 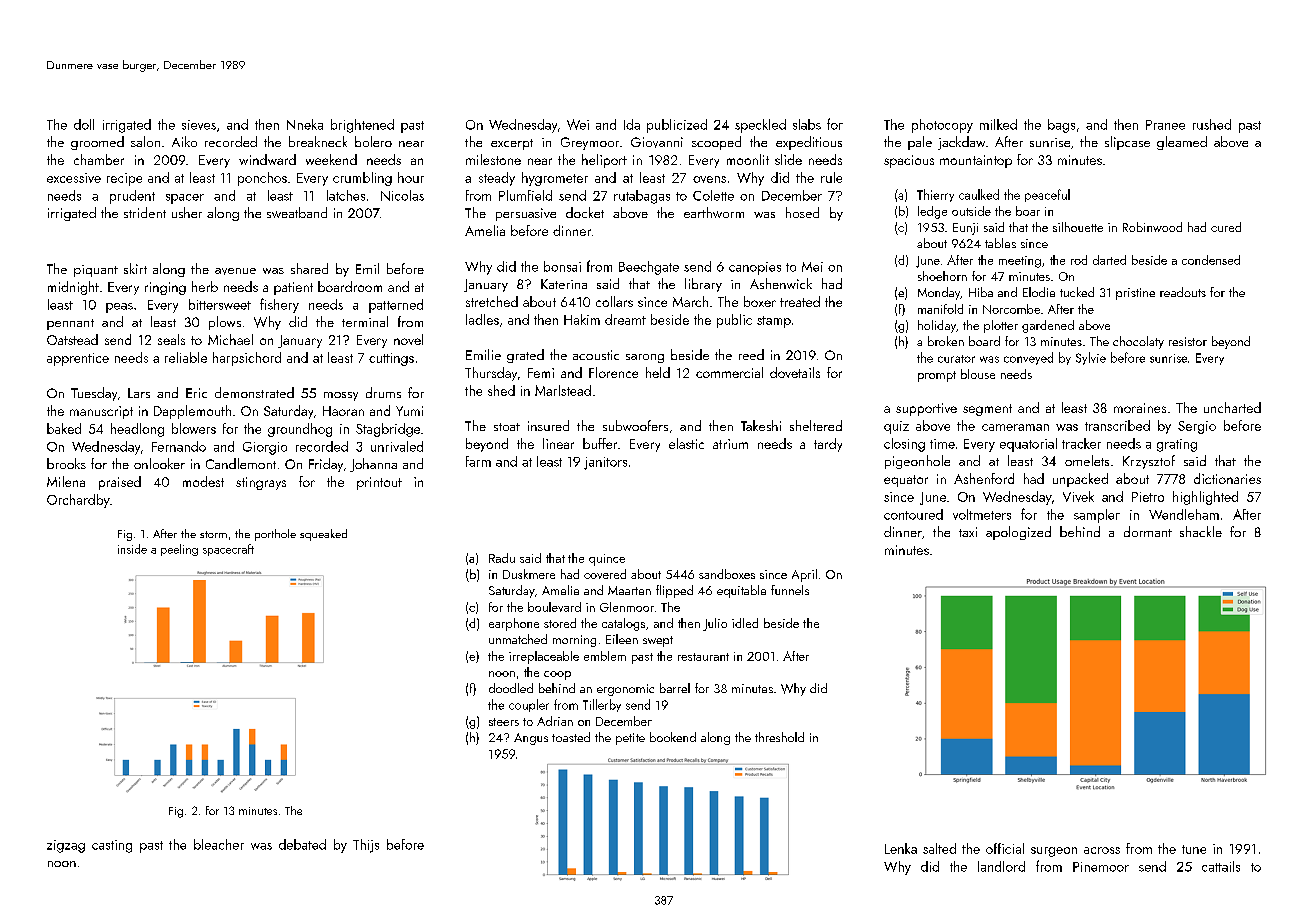 What do you see at coordinates (998, 124) in the page?
I see `milked` at bounding box center [998, 124].
